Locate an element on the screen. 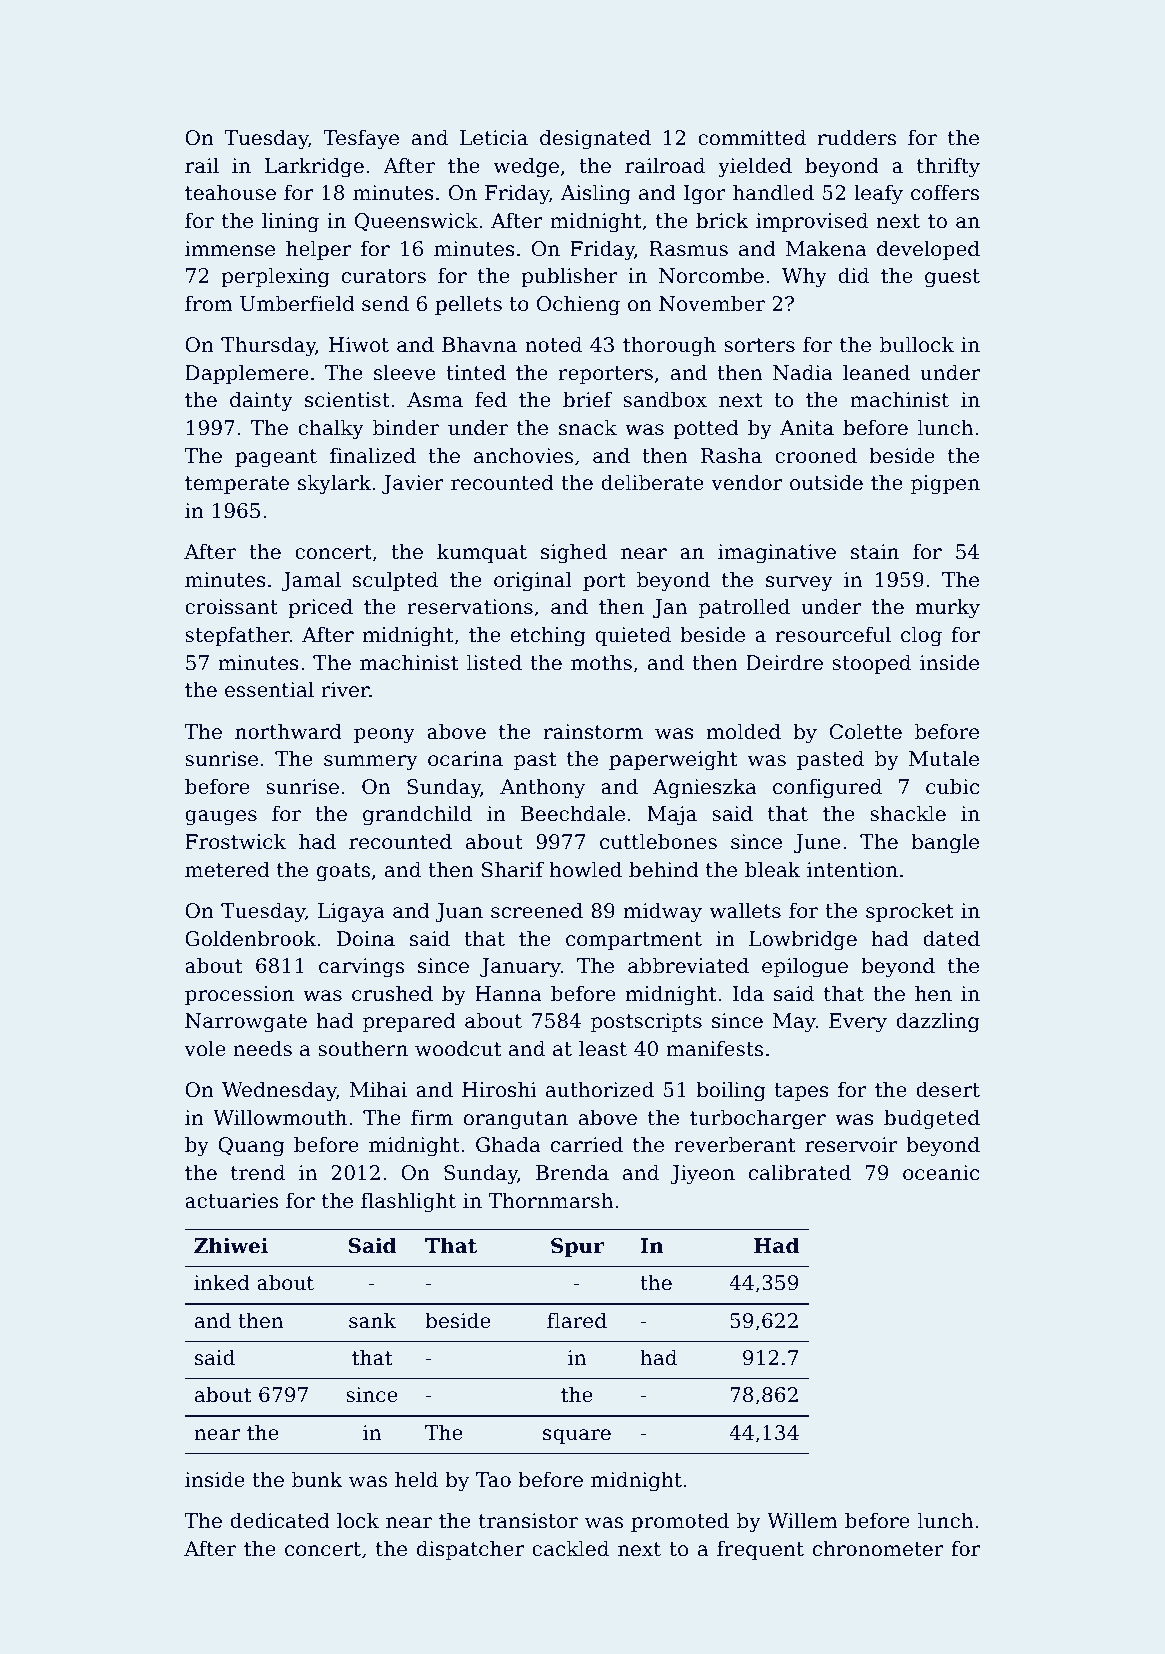  chronometer is located at coordinates (878, 1548).
